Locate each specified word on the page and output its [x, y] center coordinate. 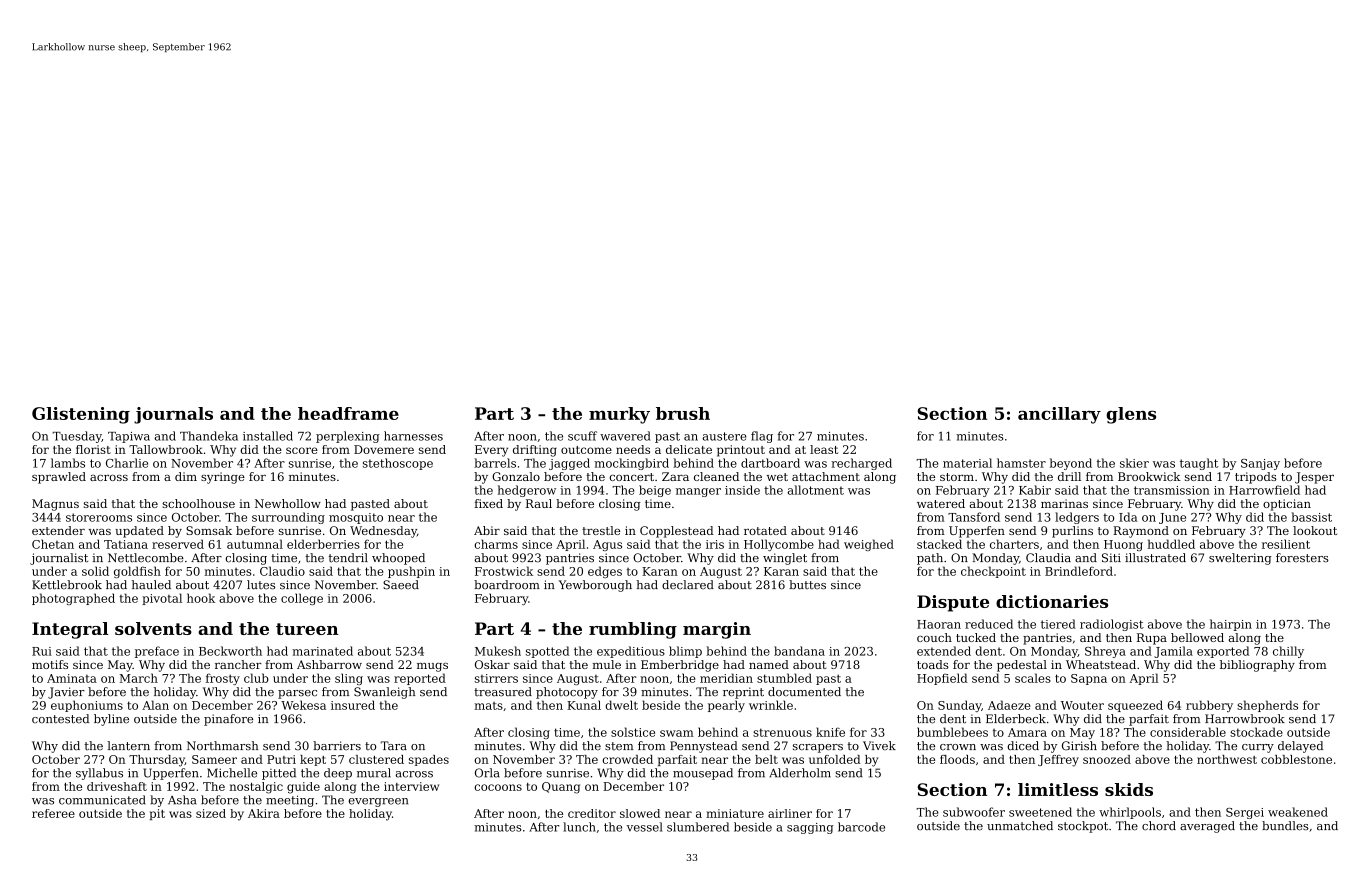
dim [186, 476]
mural [374, 773]
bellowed [1197, 637]
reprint [743, 693]
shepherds [1267, 706]
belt [766, 759]
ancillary [1059, 415]
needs [633, 449]
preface [157, 652]
